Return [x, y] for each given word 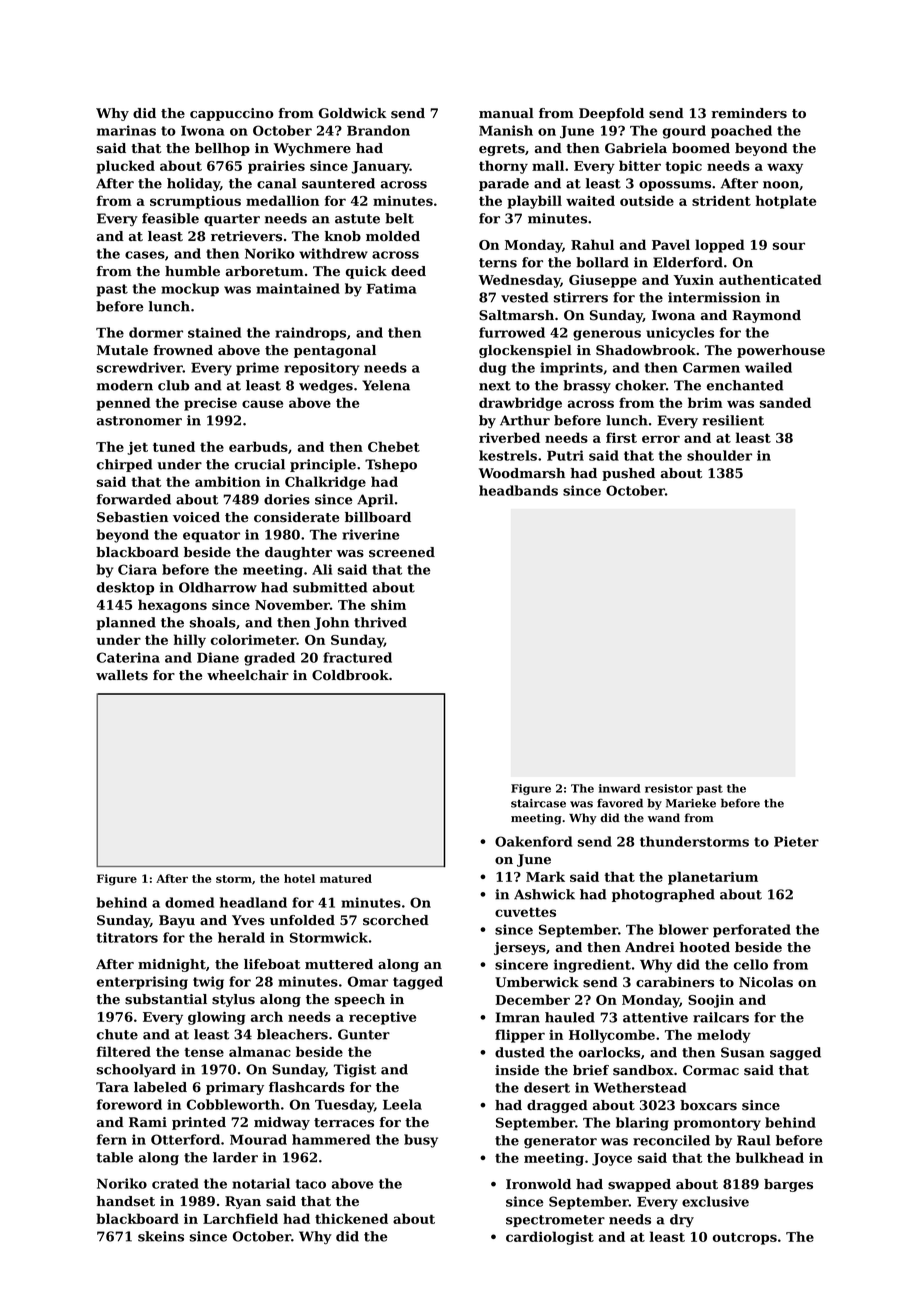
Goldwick [353, 113]
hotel [299, 878]
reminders [749, 113]
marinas [126, 130]
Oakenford [533, 841]
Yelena [386, 385]
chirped [124, 465]
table [114, 1157]
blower [684, 929]
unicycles [680, 334]
